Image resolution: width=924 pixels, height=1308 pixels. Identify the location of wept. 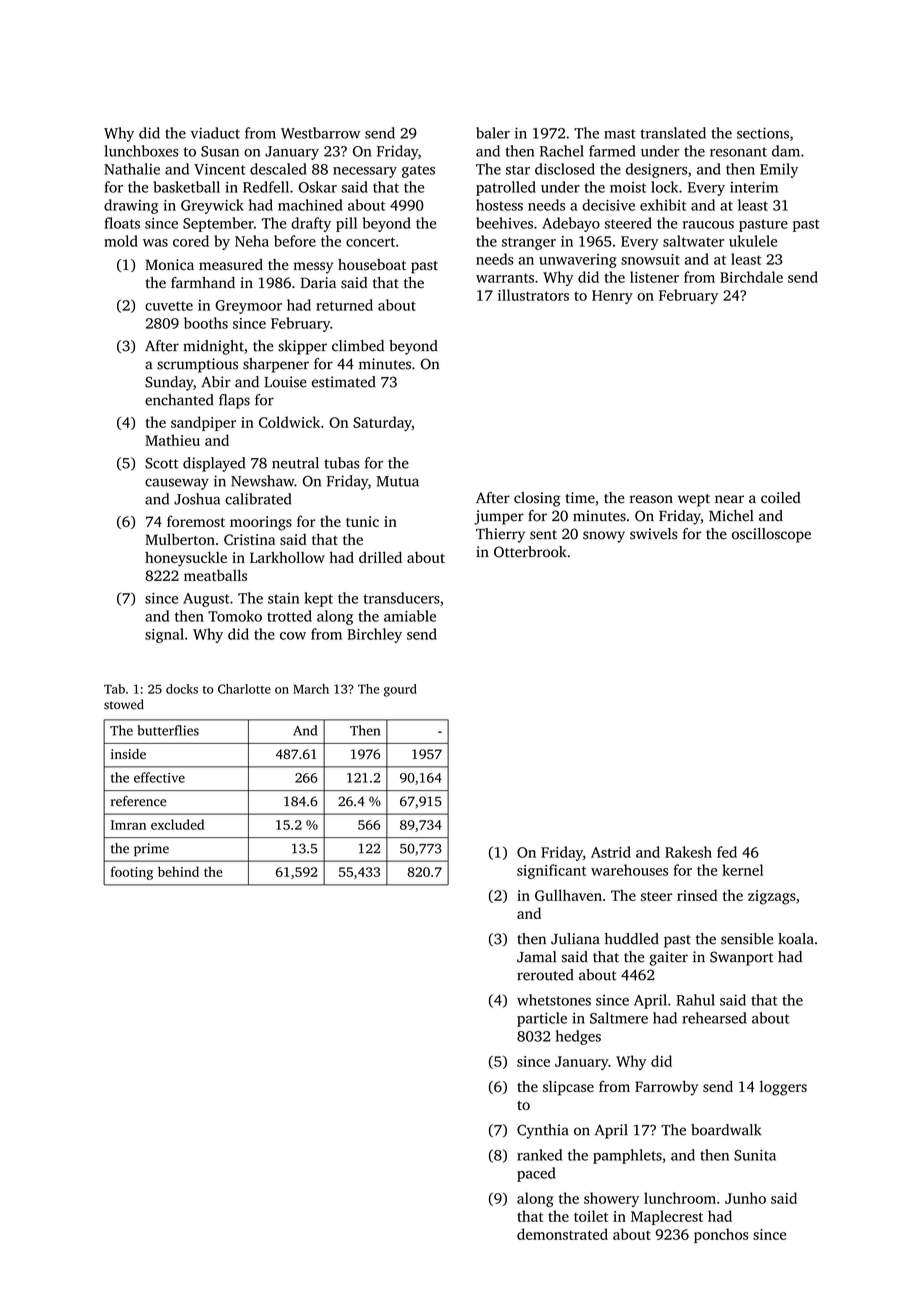
(694, 500).
